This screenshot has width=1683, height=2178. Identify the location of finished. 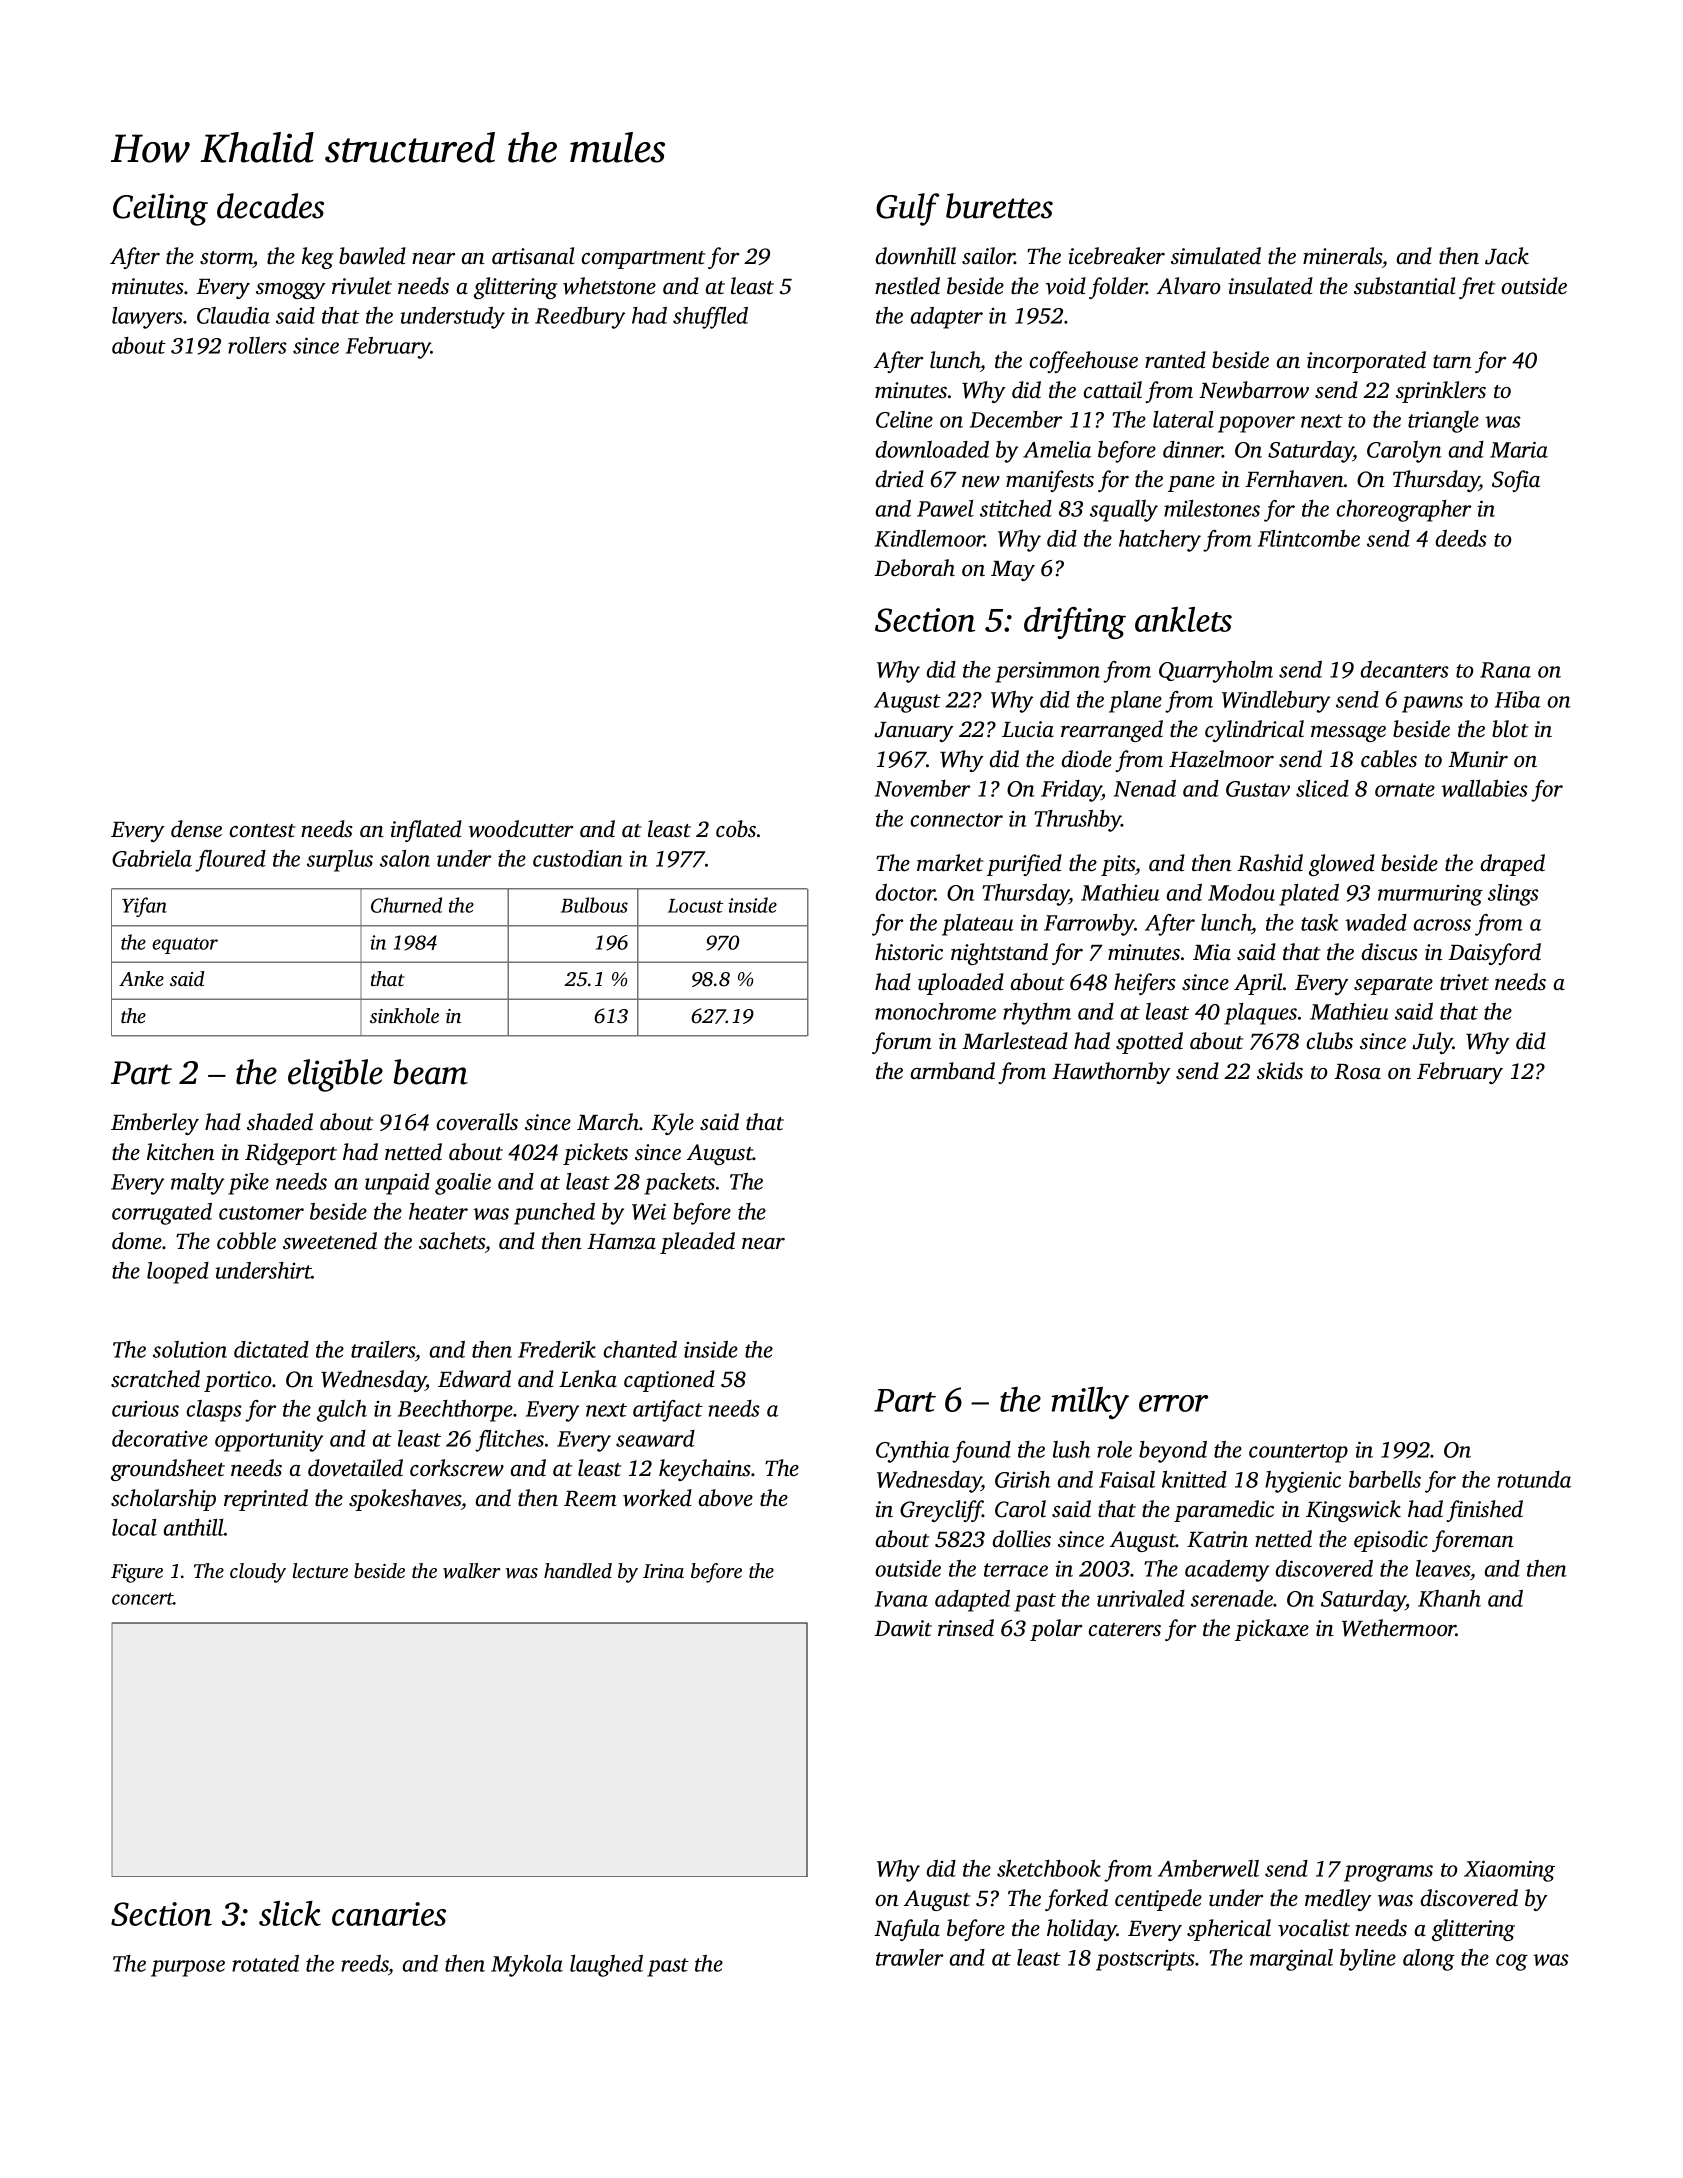
(1484, 1511).
